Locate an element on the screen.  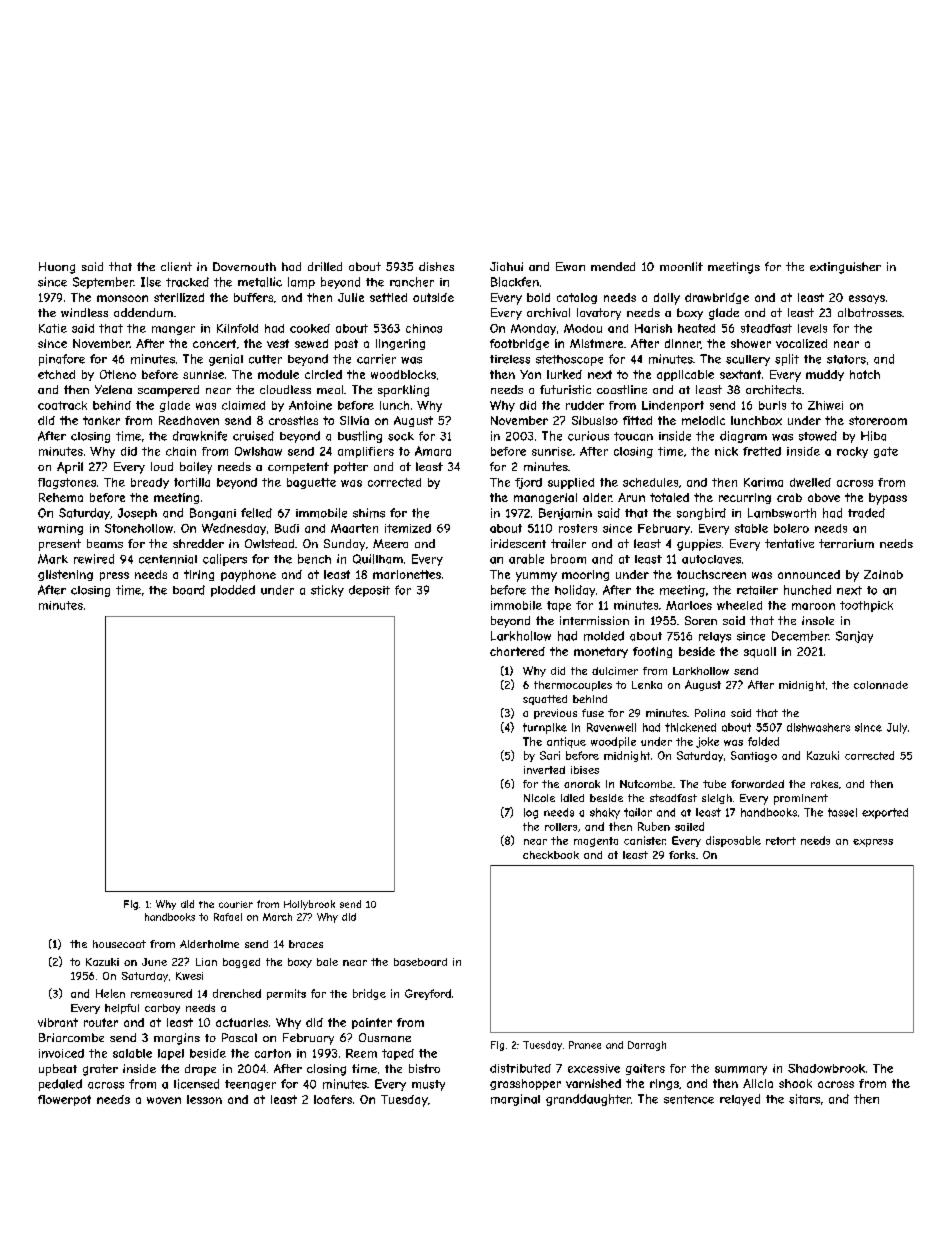
courier is located at coordinates (236, 904).
